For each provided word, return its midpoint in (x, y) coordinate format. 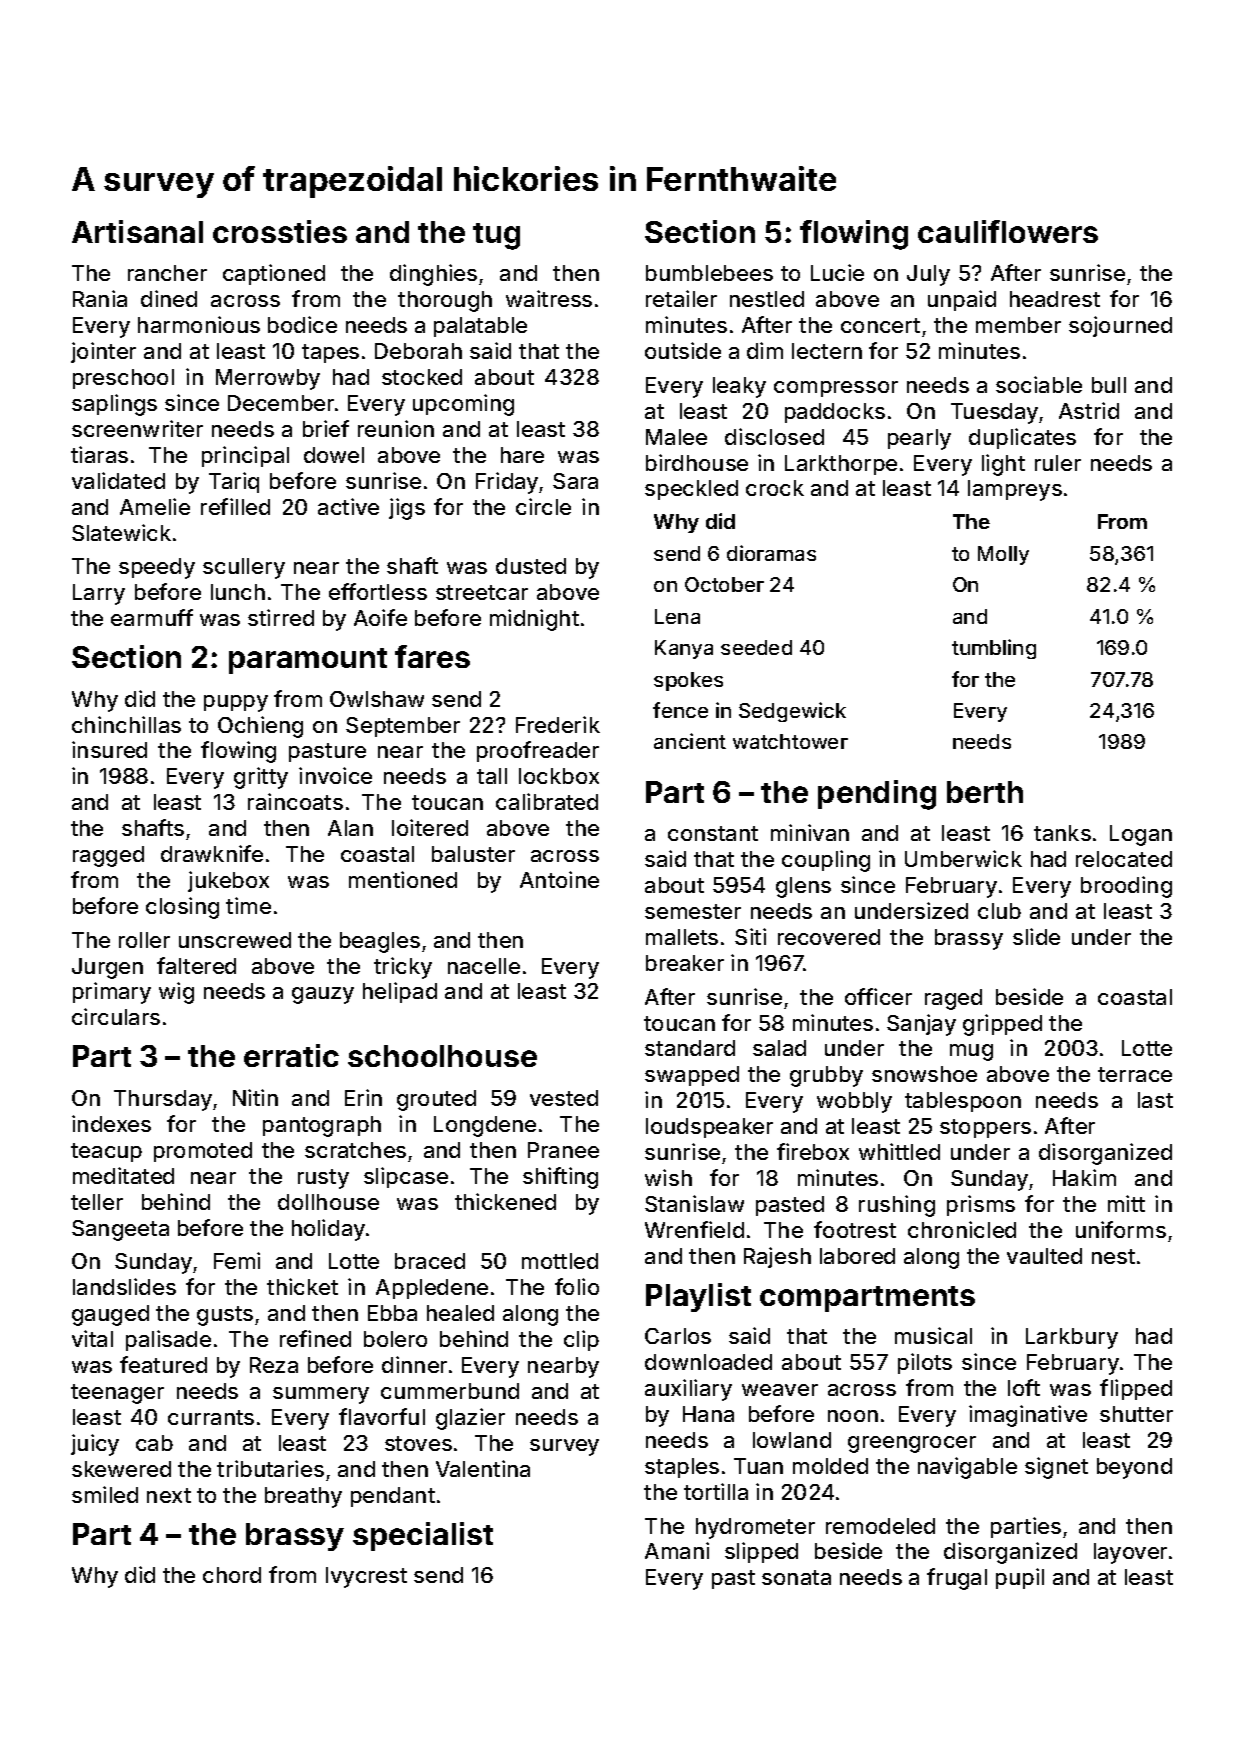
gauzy (323, 995)
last (1155, 1100)
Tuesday (994, 413)
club (999, 911)
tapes (330, 353)
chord (232, 1575)
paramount (308, 661)
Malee (676, 437)
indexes (111, 1123)
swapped (692, 1076)
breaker (685, 963)
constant (713, 833)
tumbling (994, 649)
